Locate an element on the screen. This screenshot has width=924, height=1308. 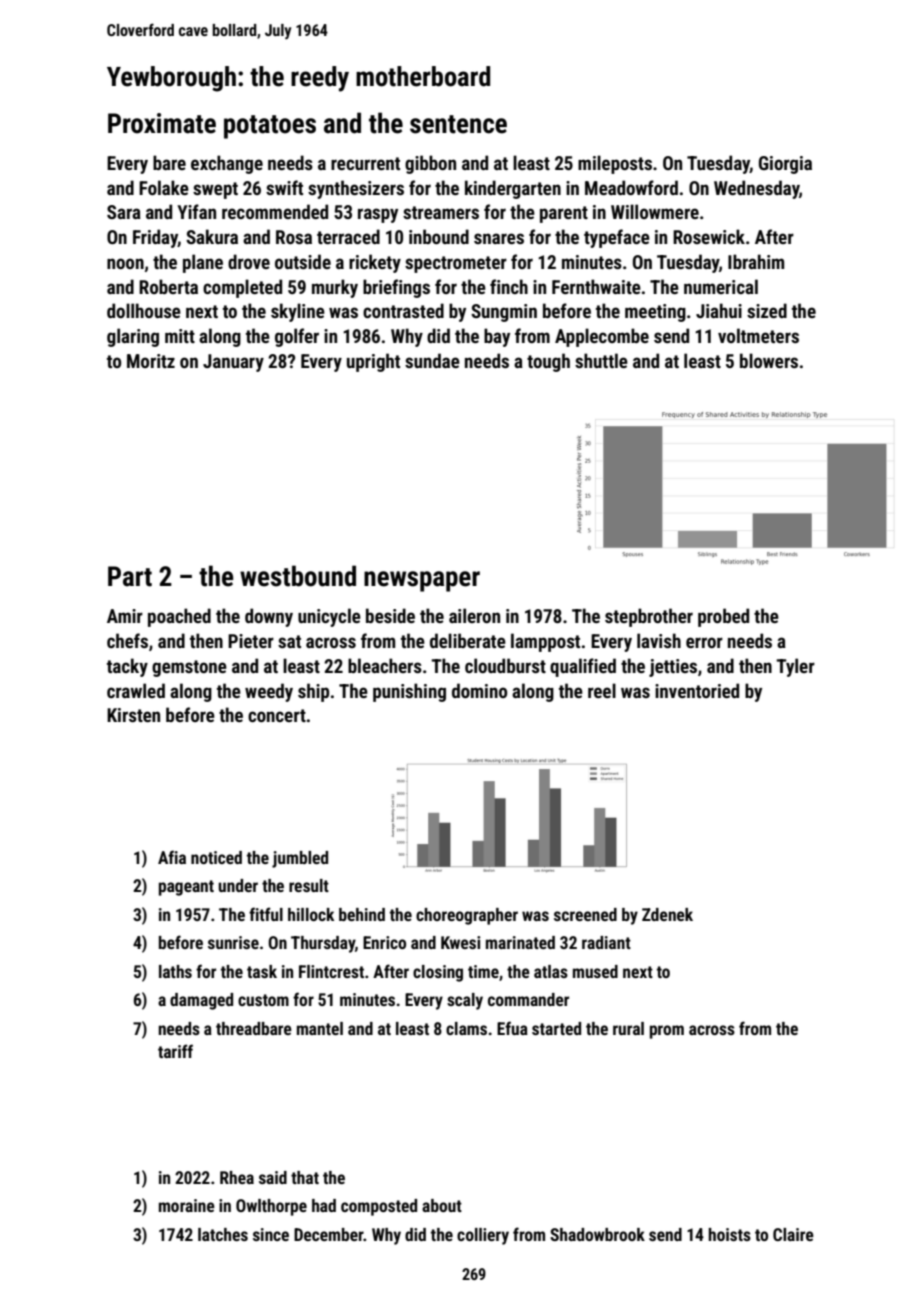
Tyler is located at coordinates (795, 667).
